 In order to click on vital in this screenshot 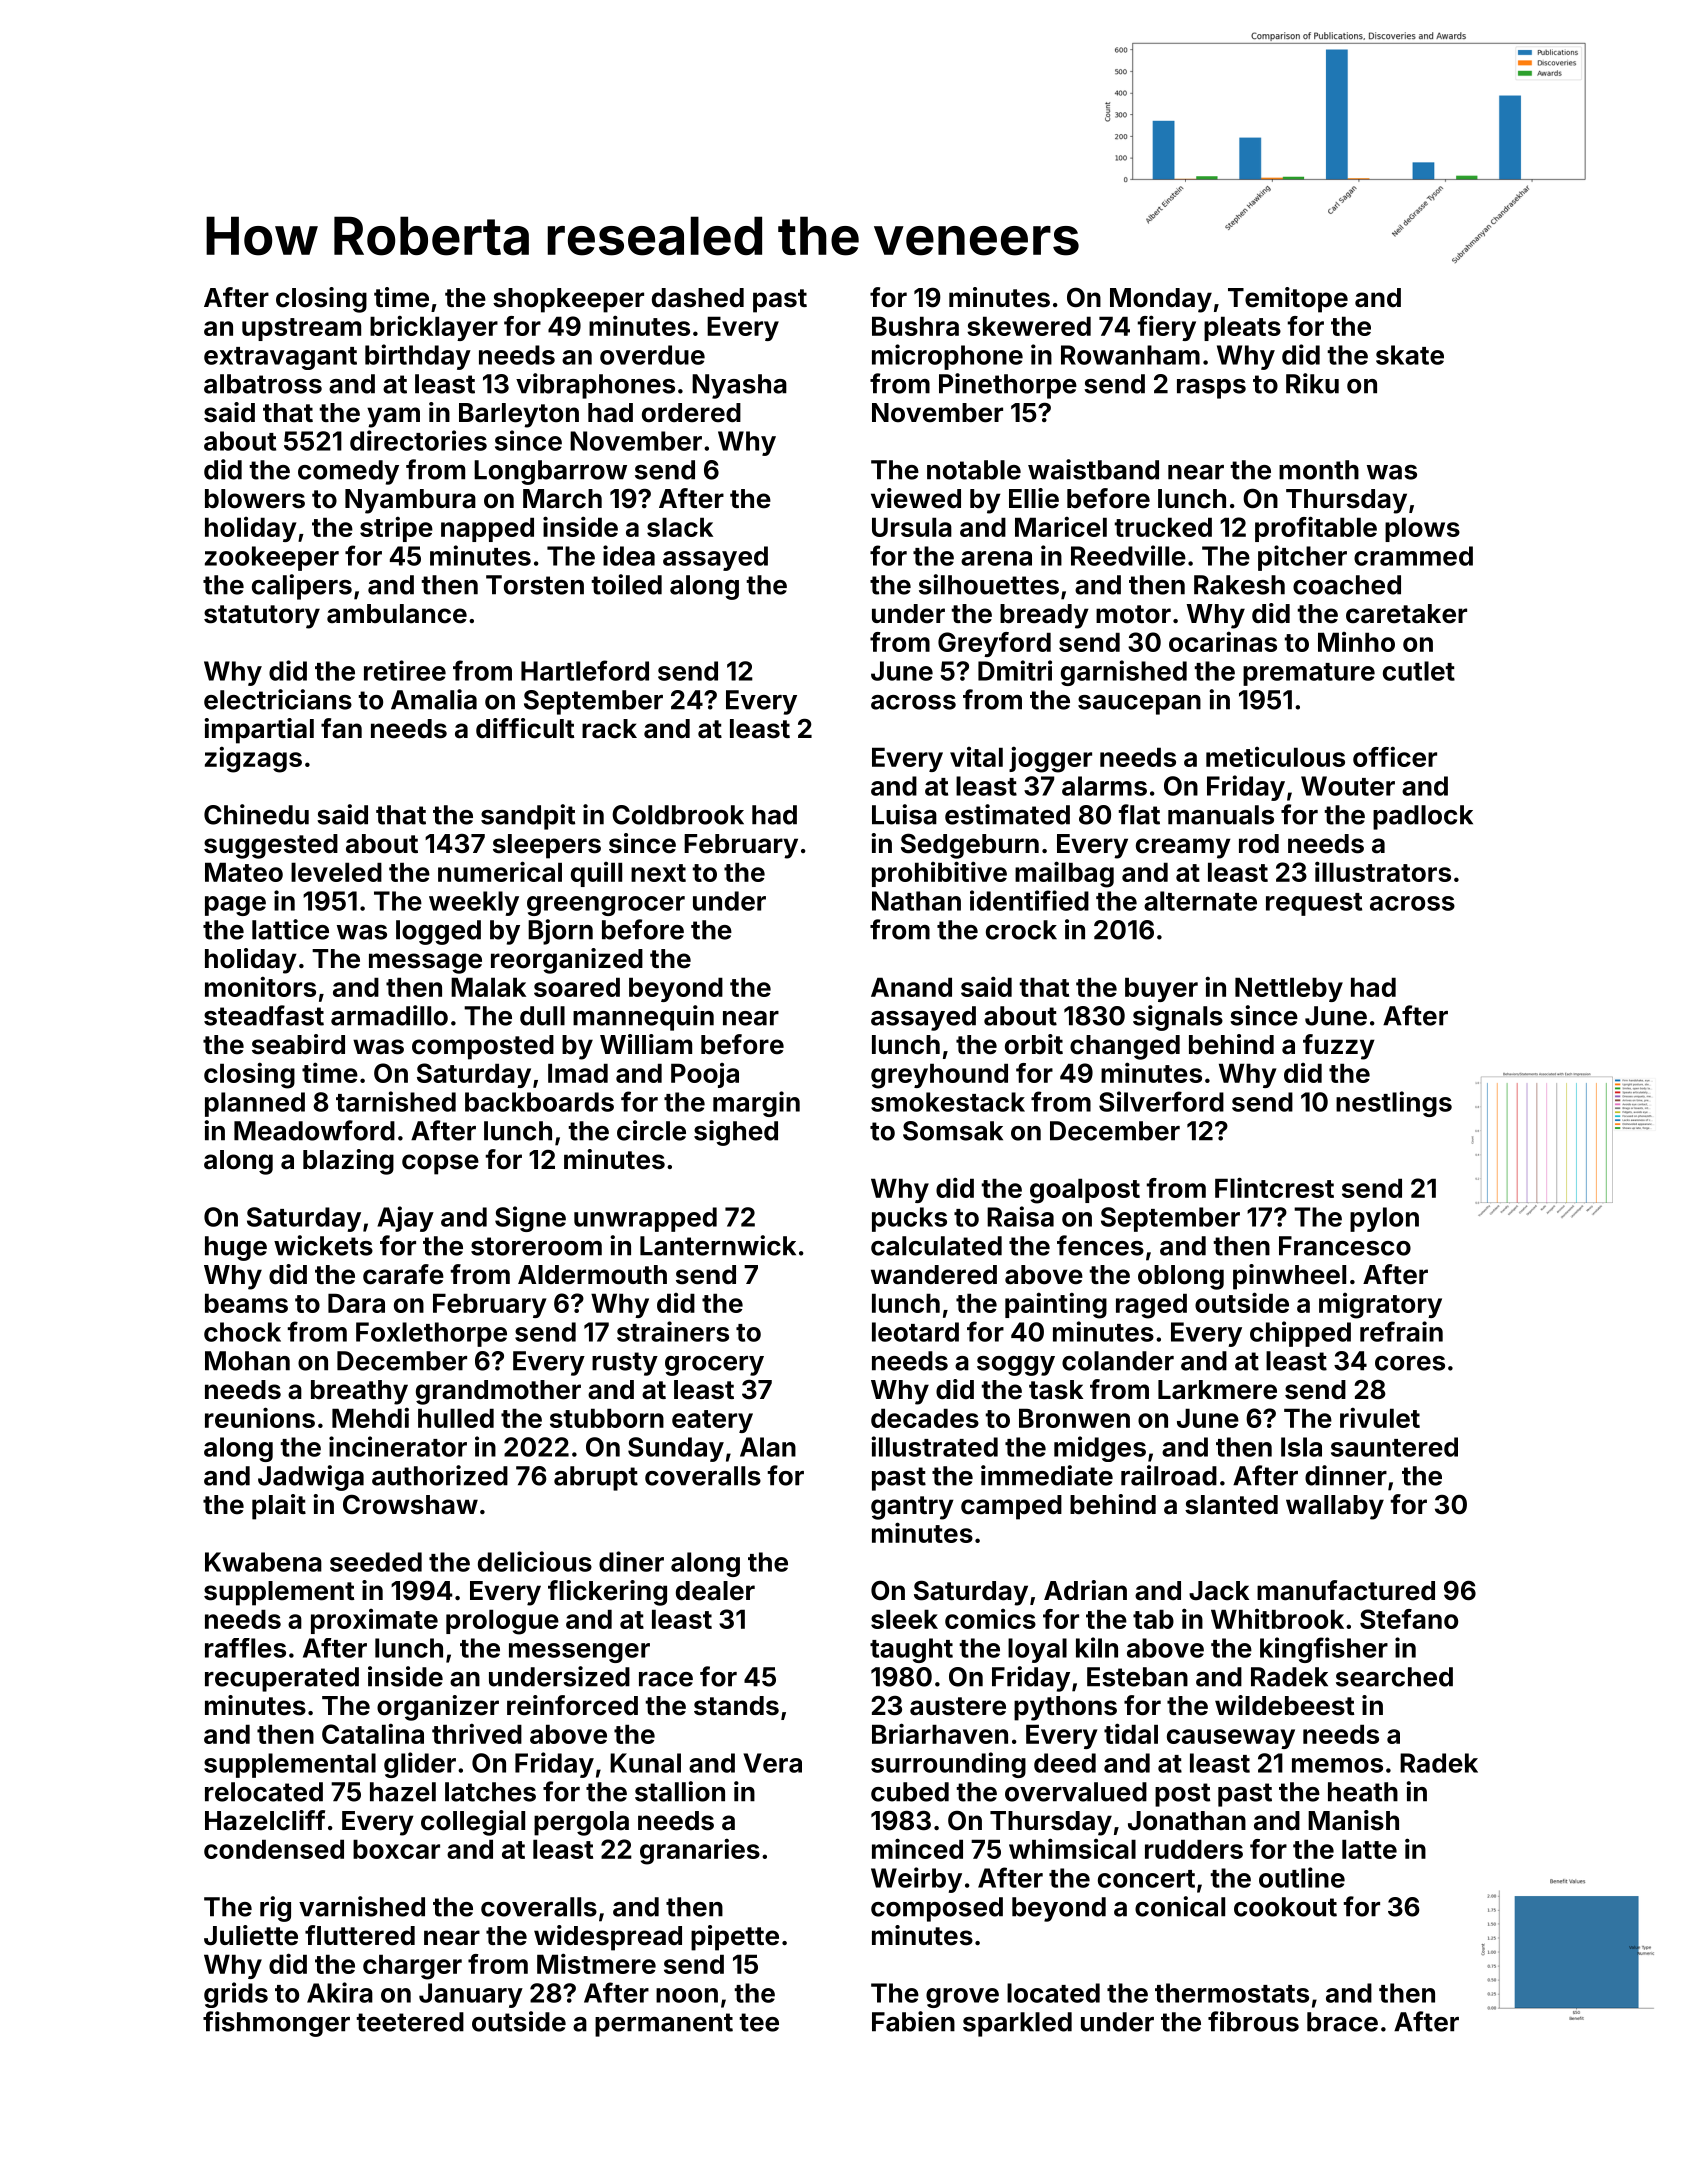, I will do `click(976, 757)`.
